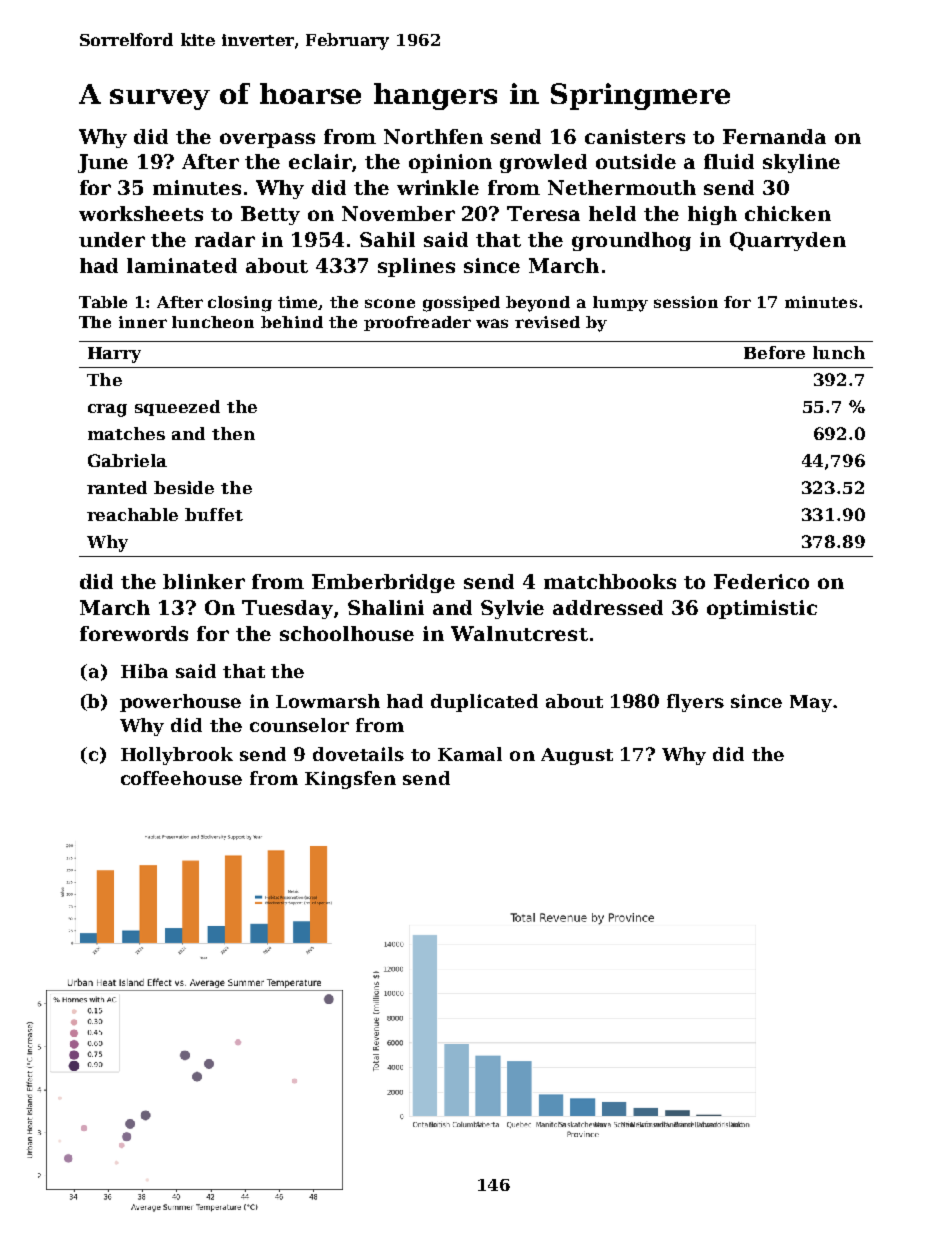 The image size is (952, 1233). What do you see at coordinates (761, 581) in the screenshot?
I see `Federico` at bounding box center [761, 581].
